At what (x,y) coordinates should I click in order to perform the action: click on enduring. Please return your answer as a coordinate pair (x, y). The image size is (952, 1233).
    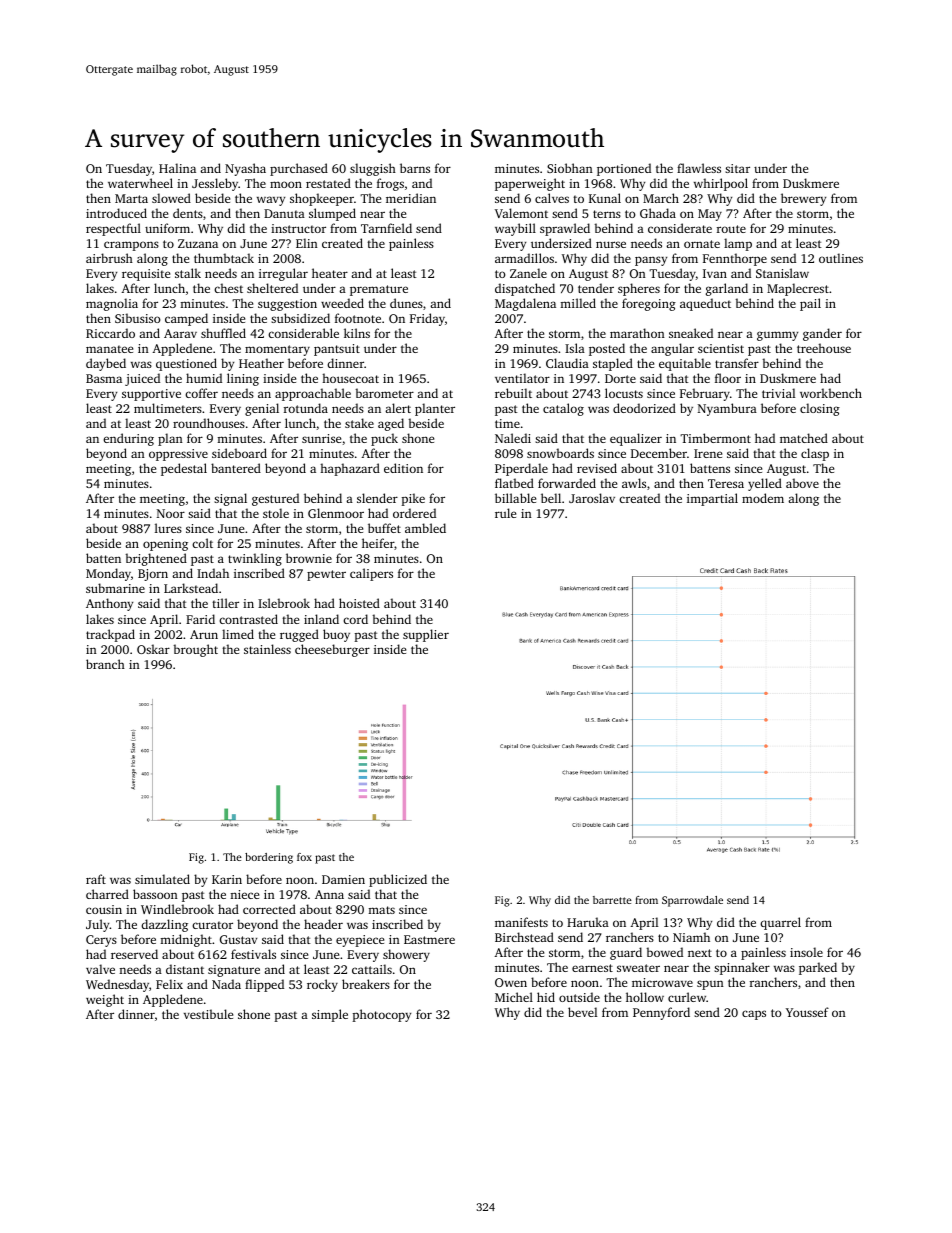
    Looking at the image, I should click on (128, 439).
